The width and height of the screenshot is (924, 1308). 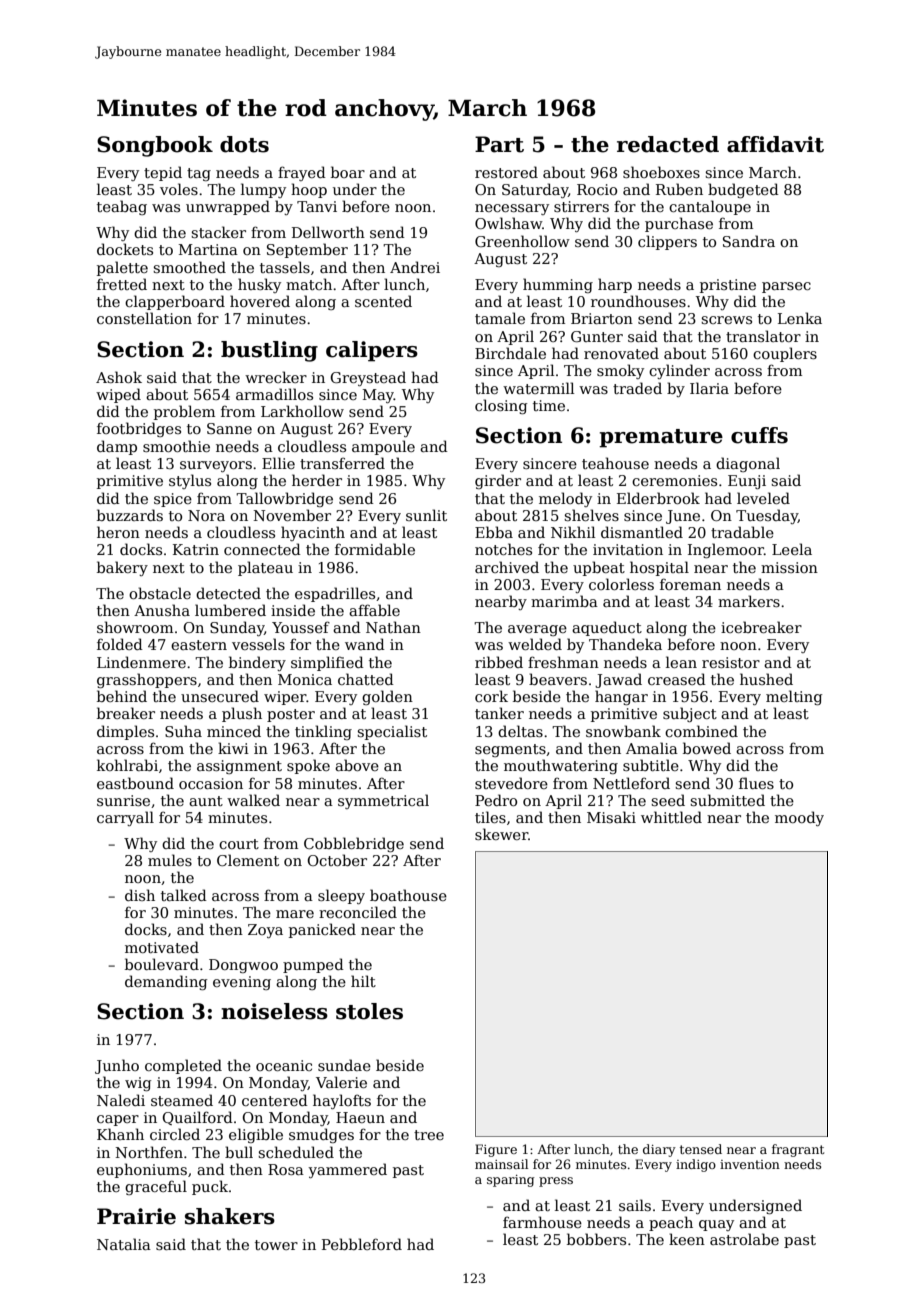 I want to click on couplers, so click(x=785, y=354).
